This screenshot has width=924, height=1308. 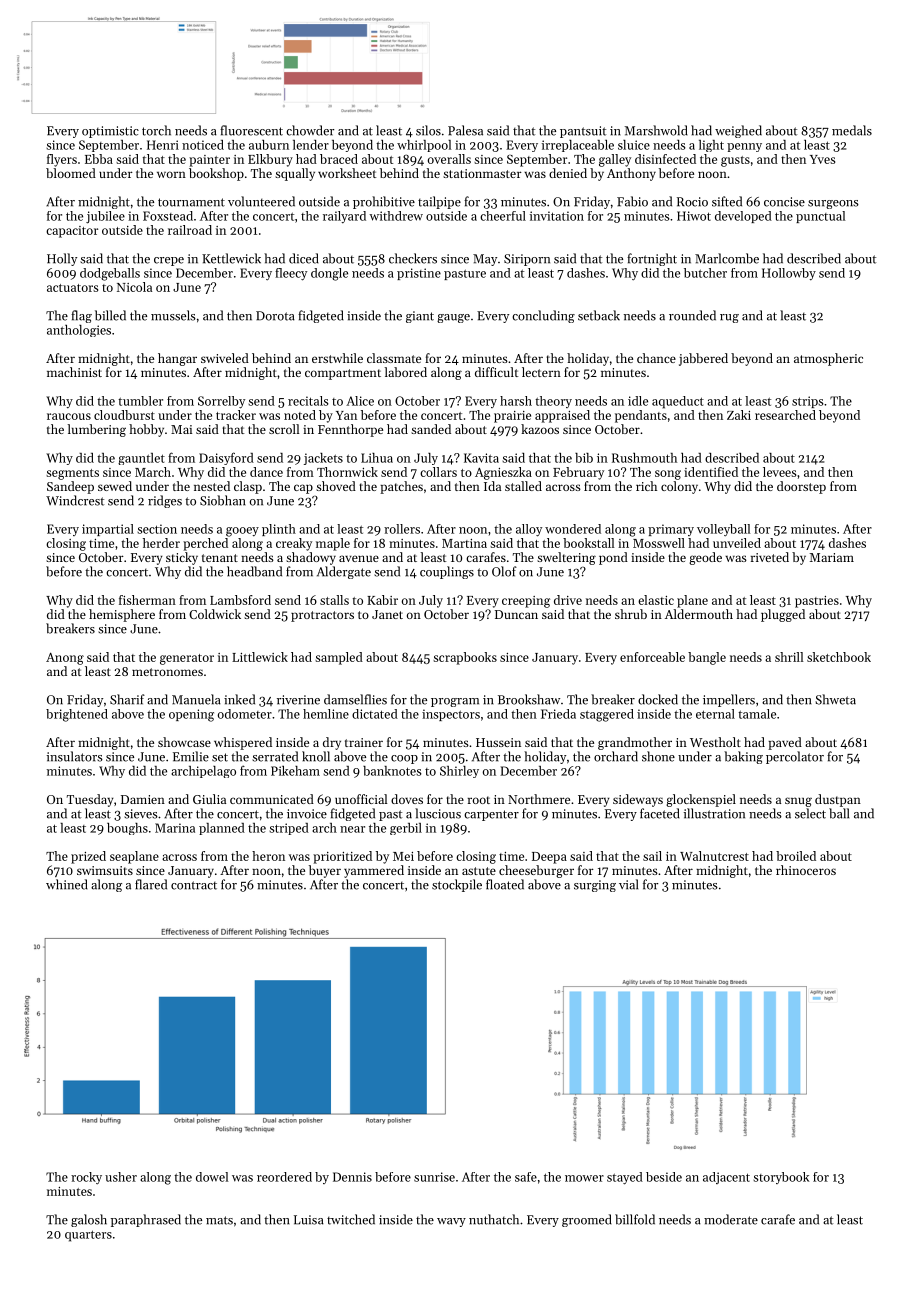 I want to click on sunrise, so click(x=434, y=1177).
